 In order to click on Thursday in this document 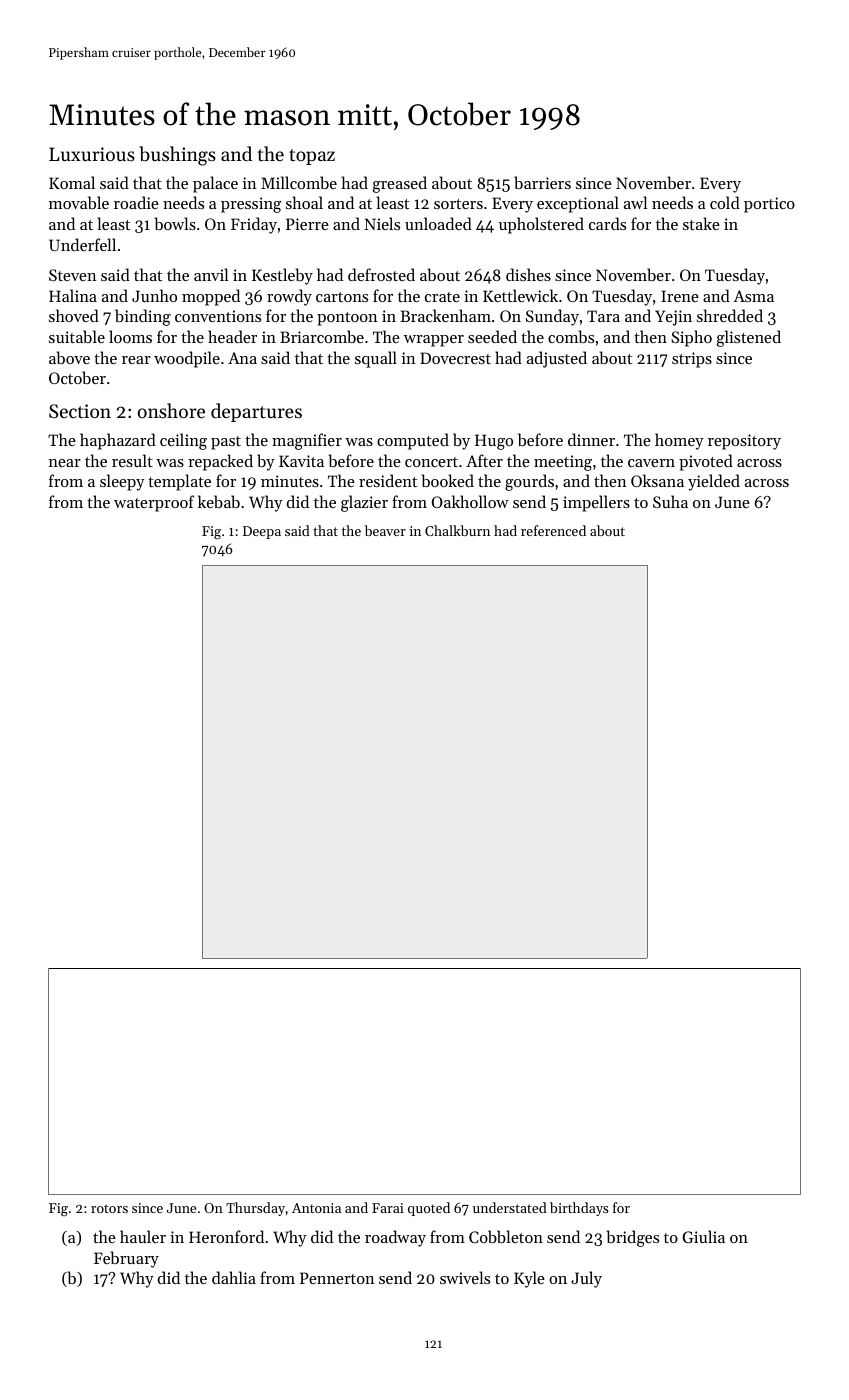, I will do `click(255, 1209)`.
